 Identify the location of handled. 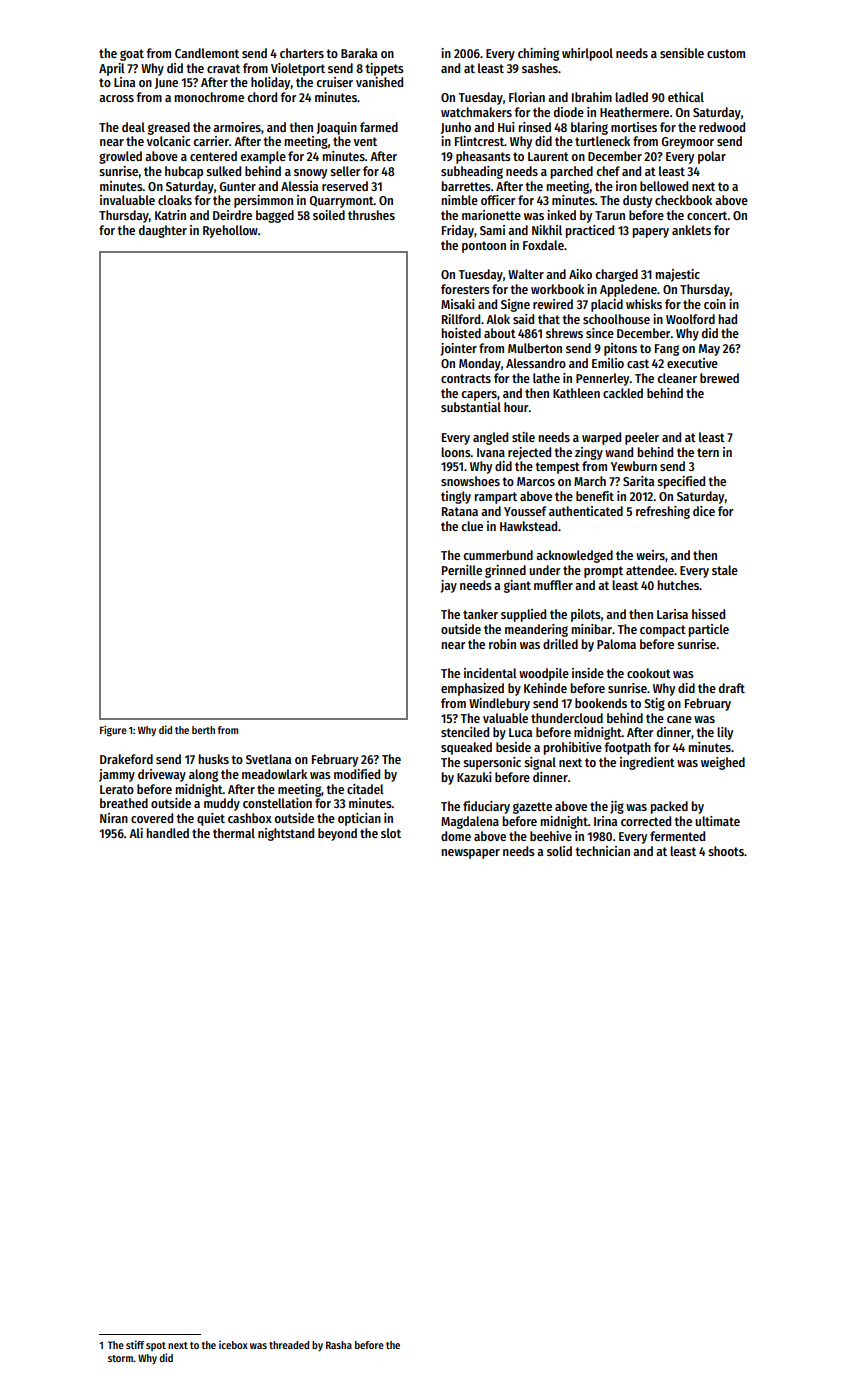
(168, 833).
